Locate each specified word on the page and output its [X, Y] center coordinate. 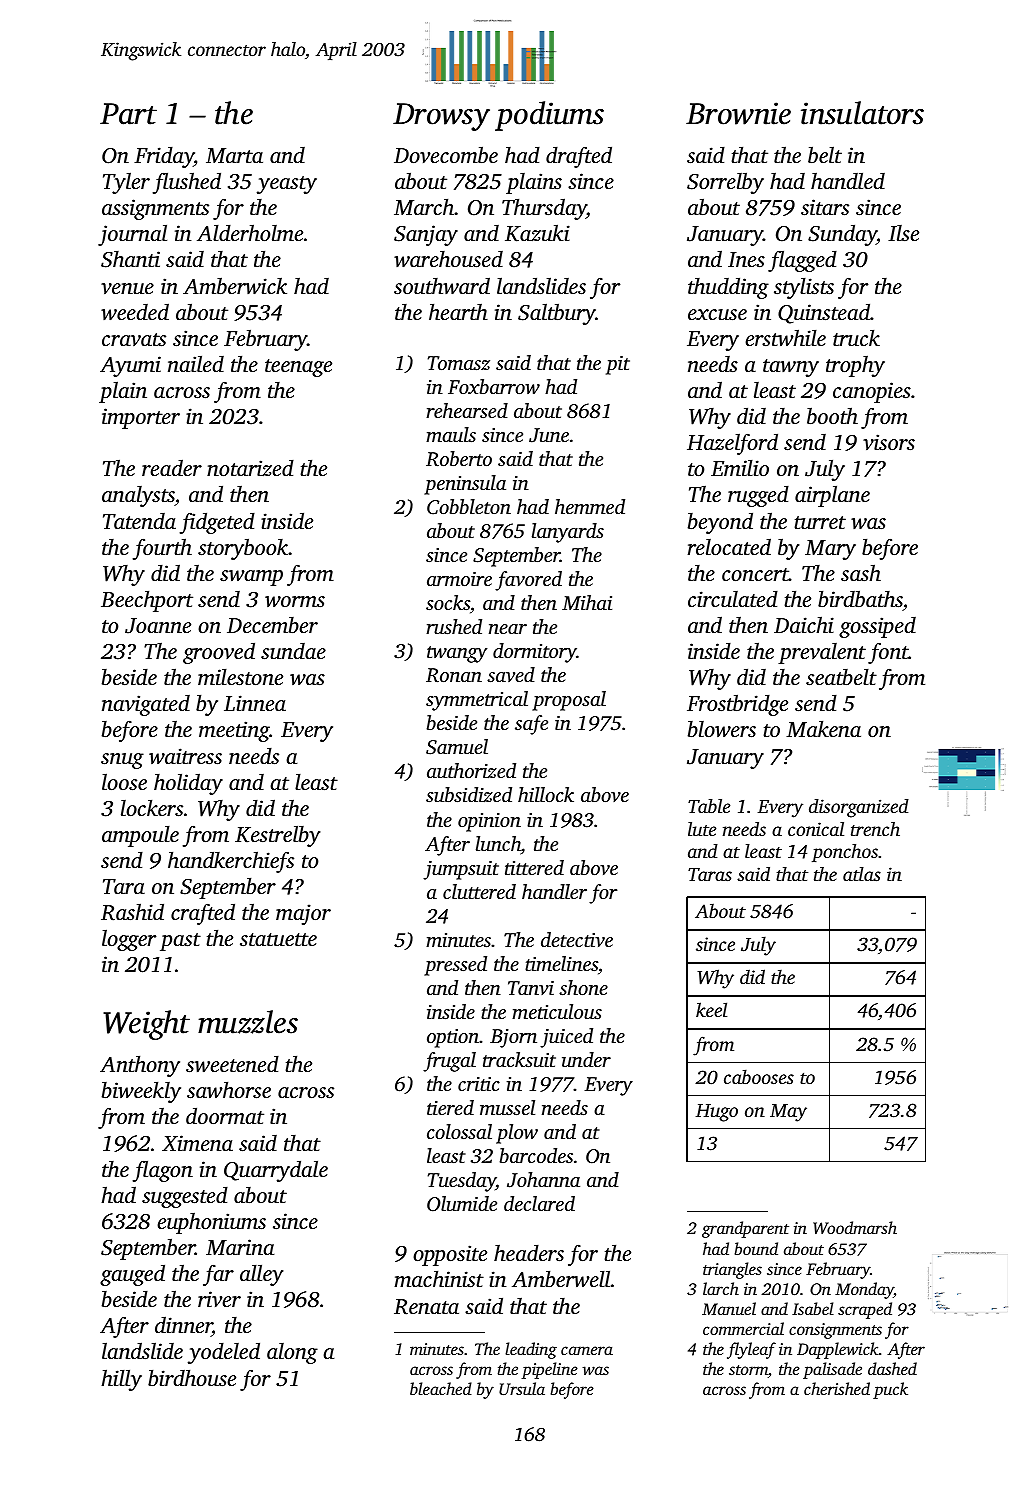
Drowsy [441, 117]
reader [172, 467]
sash [861, 572]
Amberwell [561, 1279]
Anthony [140, 1066]
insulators [862, 113]
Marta [234, 155]
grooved [219, 653]
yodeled [224, 1353]
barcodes [536, 1155]
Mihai [587, 602]
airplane [832, 496]
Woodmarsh [855, 1227]
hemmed [590, 506]
